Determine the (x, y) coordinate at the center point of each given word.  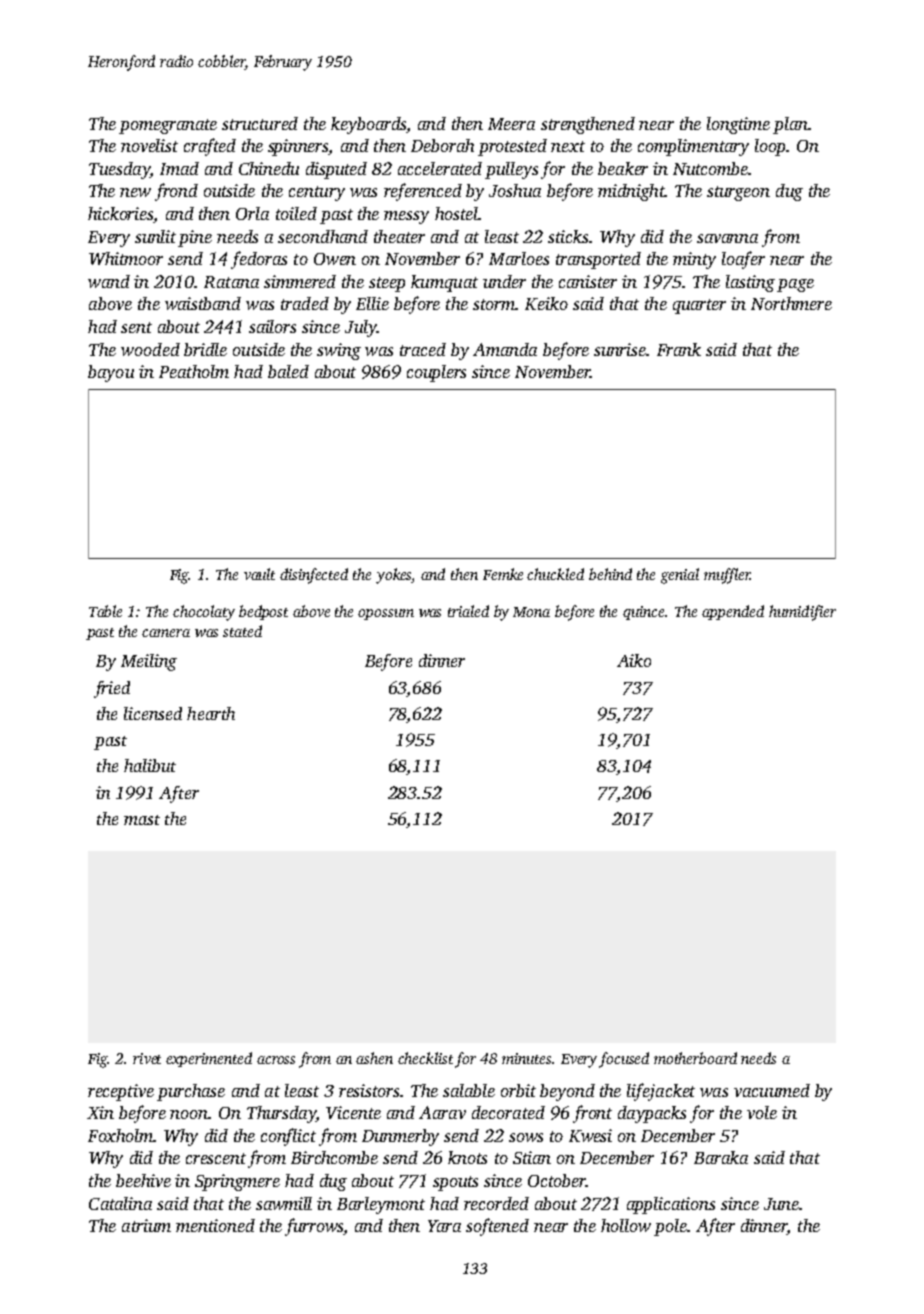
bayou (111, 373)
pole (670, 1227)
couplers (436, 373)
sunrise (620, 349)
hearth (211, 713)
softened (497, 1227)
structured (260, 123)
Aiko (634, 660)
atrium (146, 1225)
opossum (386, 614)
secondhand (323, 236)
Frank (679, 349)
